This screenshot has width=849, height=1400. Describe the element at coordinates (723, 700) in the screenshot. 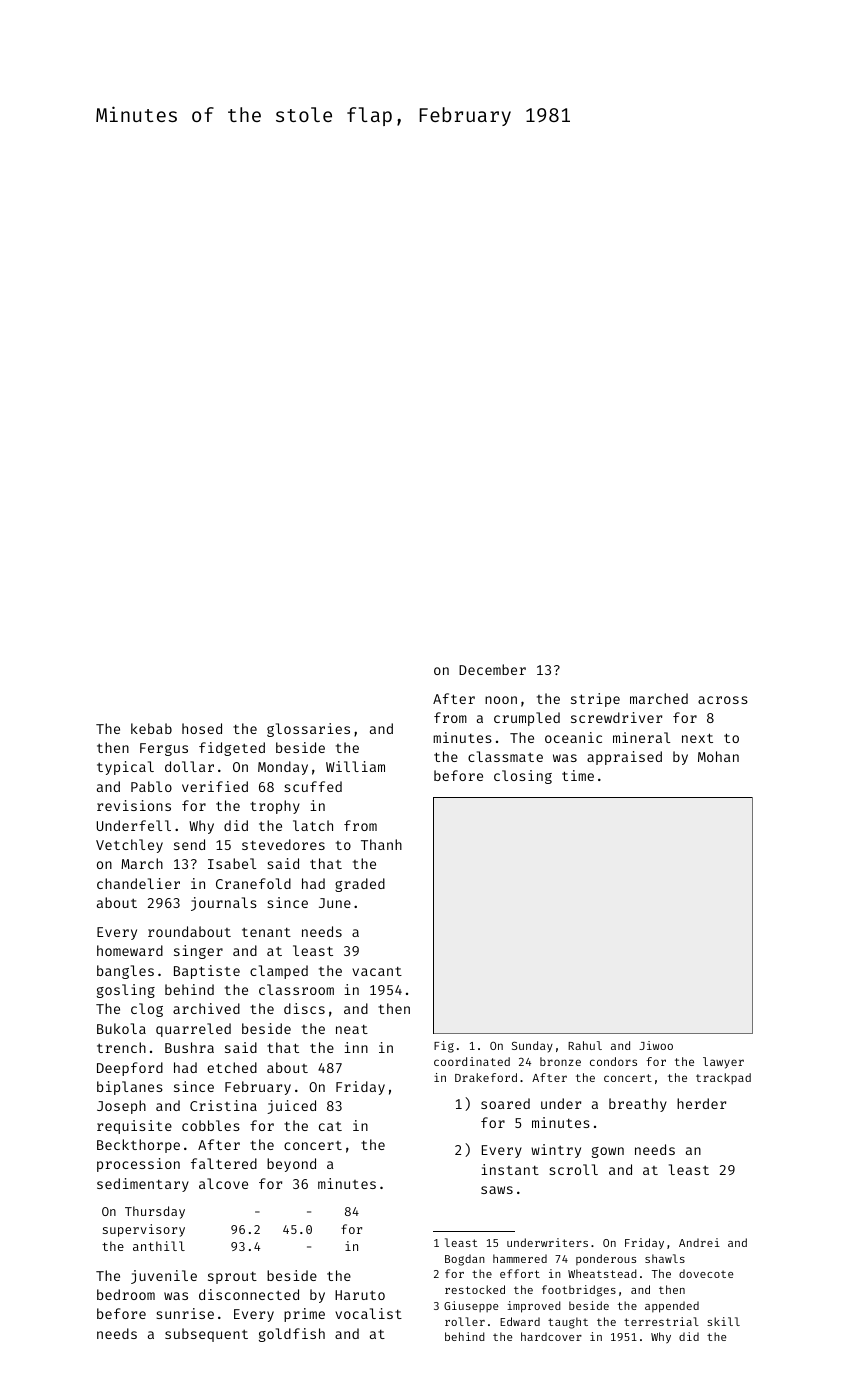

I see `across` at that location.
